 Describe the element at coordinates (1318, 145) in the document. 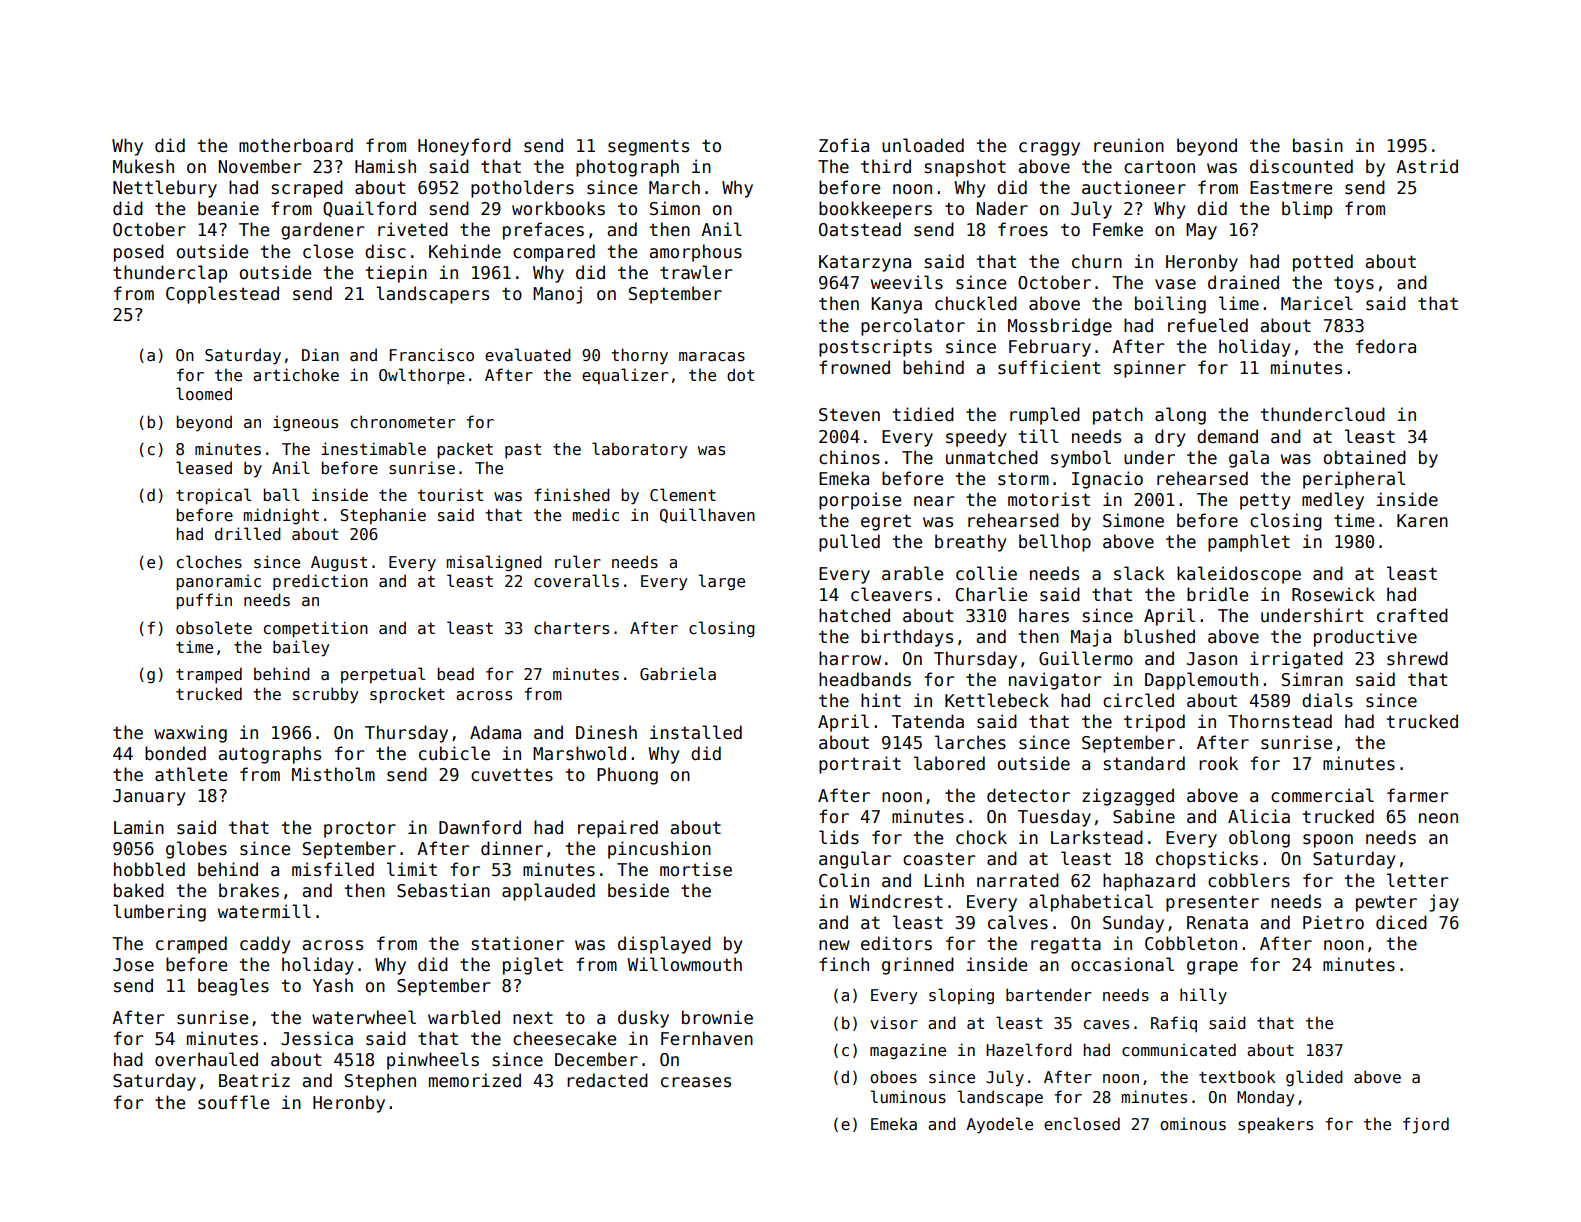

I see `basin` at that location.
